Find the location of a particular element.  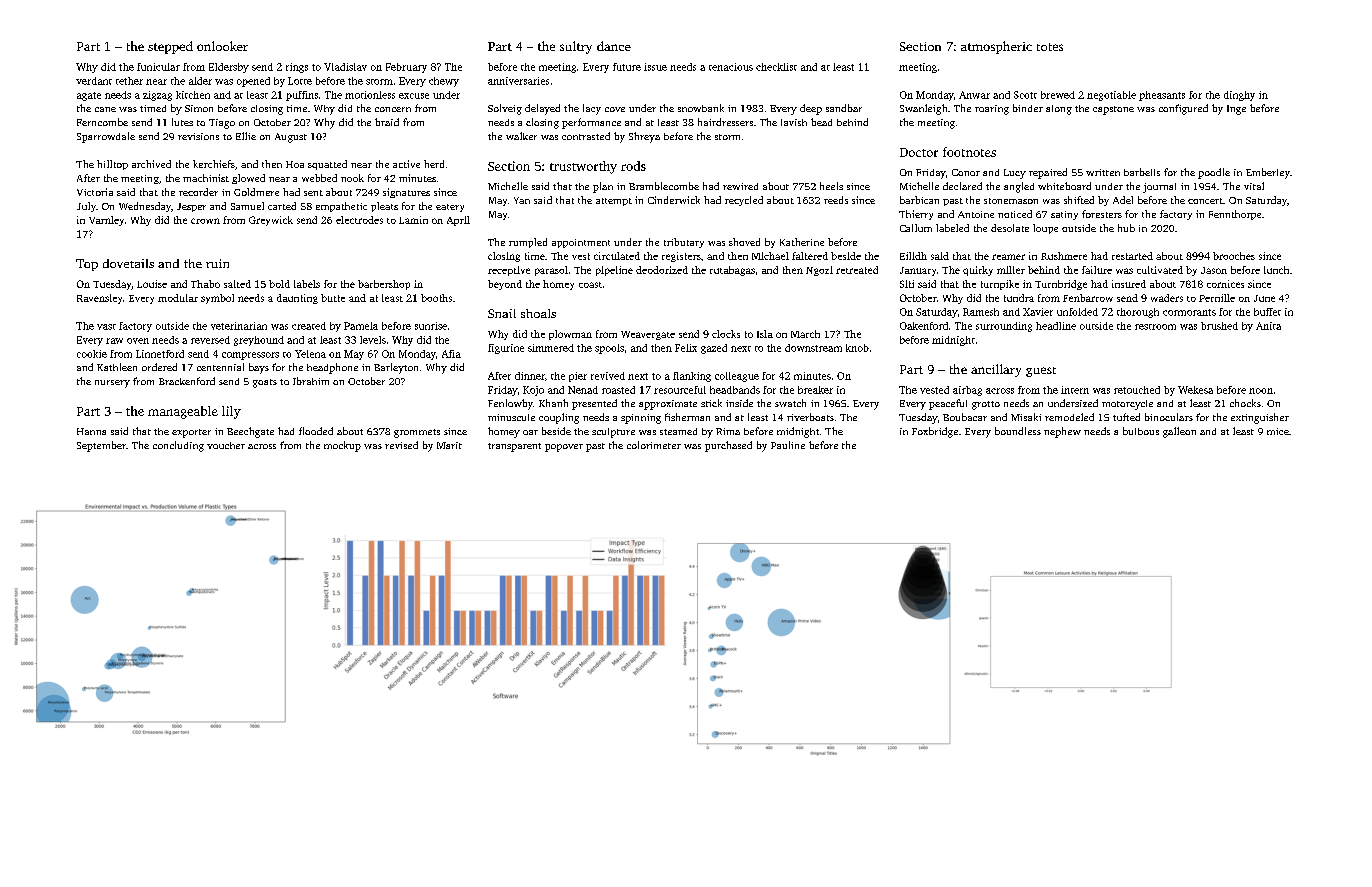

cornices is located at coordinates (1225, 284).
